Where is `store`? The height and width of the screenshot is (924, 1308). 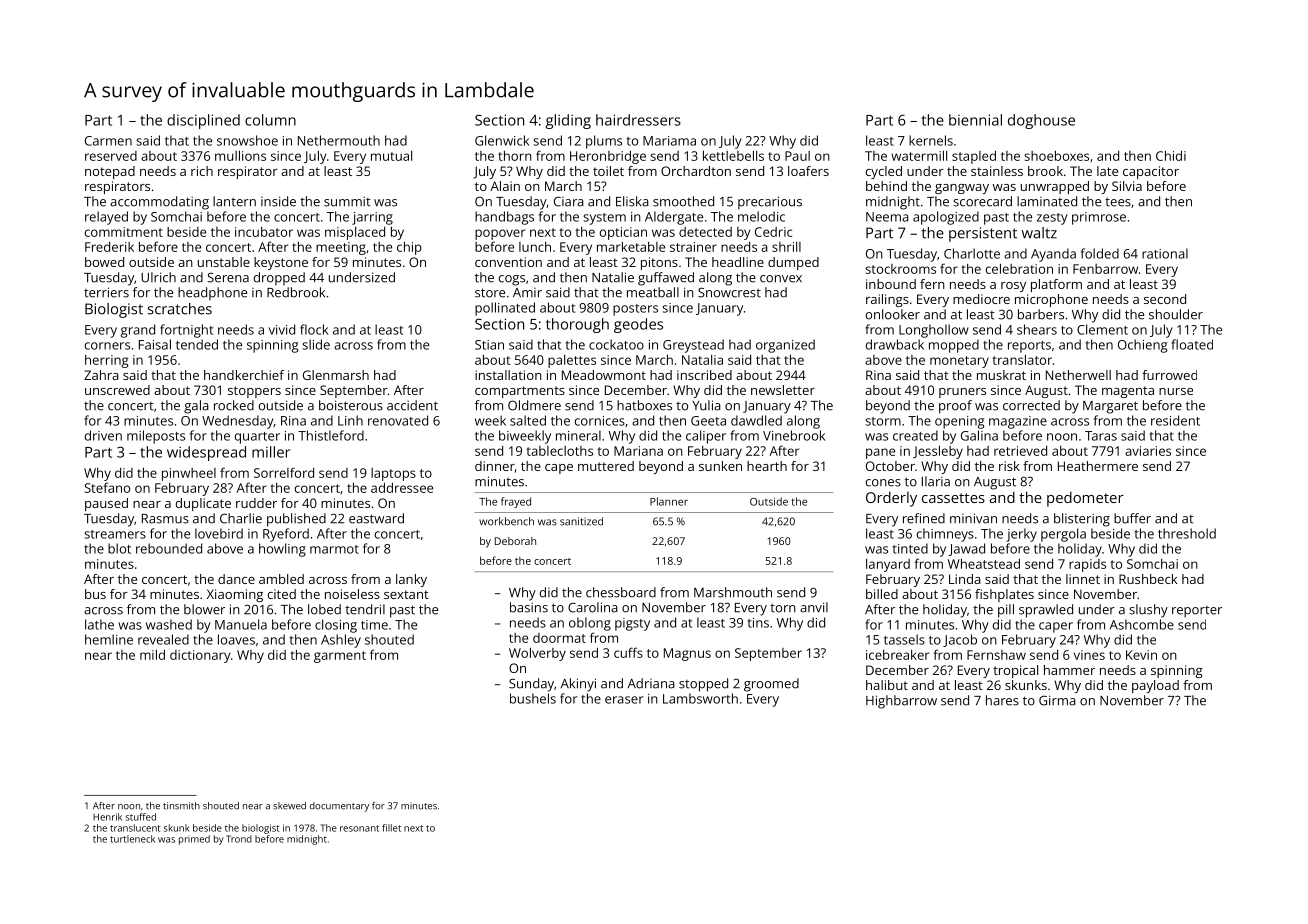 store is located at coordinates (490, 293).
